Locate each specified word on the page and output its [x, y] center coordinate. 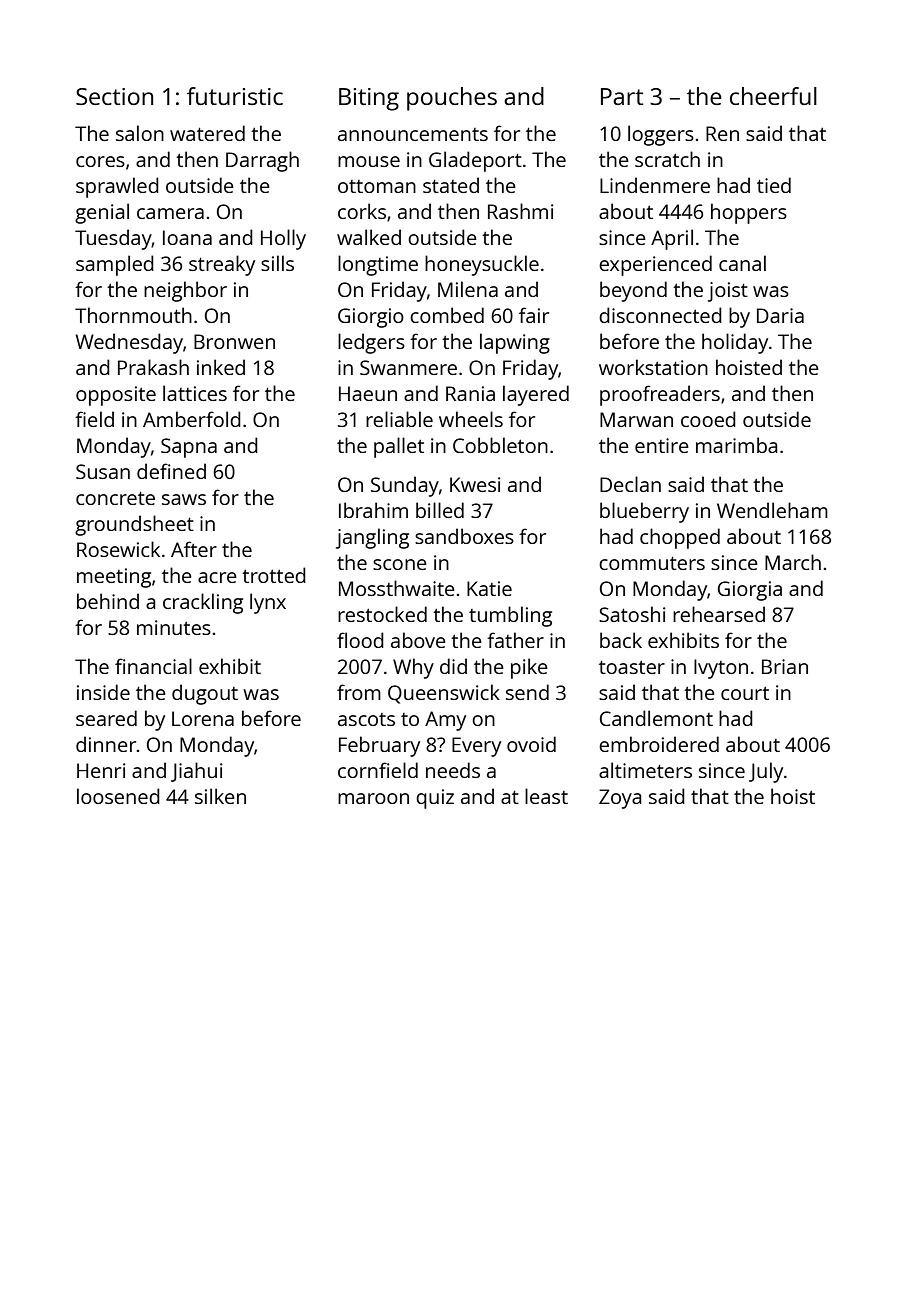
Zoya [620, 799]
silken [220, 796]
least [546, 796]
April [672, 239]
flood [360, 640]
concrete [115, 498]
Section [114, 96]
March [793, 562]
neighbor [185, 291]
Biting [369, 99]
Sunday [405, 486]
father [515, 640]
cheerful [773, 96]
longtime [378, 265]
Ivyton [721, 669]
